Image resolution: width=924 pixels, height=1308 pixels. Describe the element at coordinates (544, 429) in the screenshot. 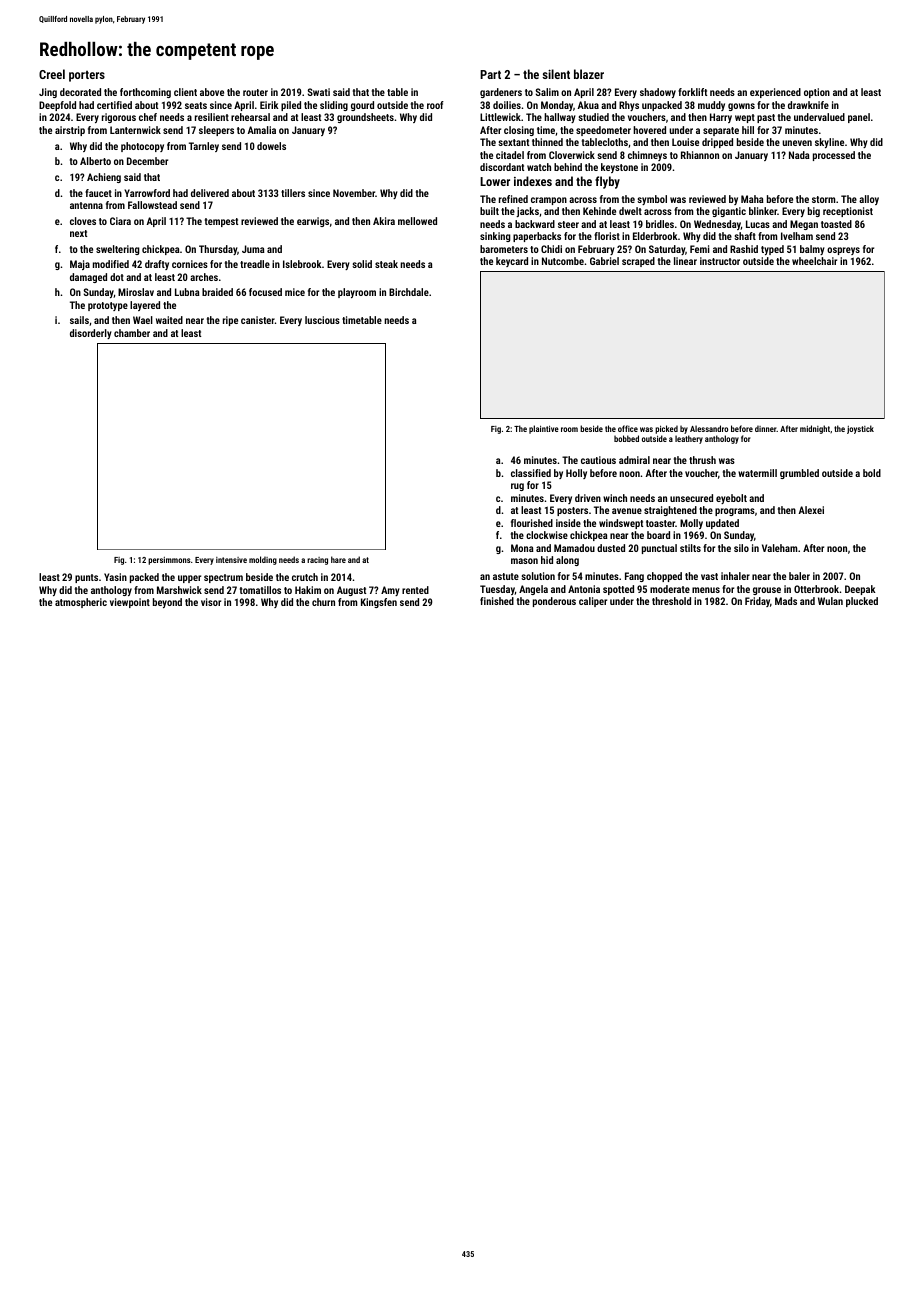

I see `plaintive` at that location.
